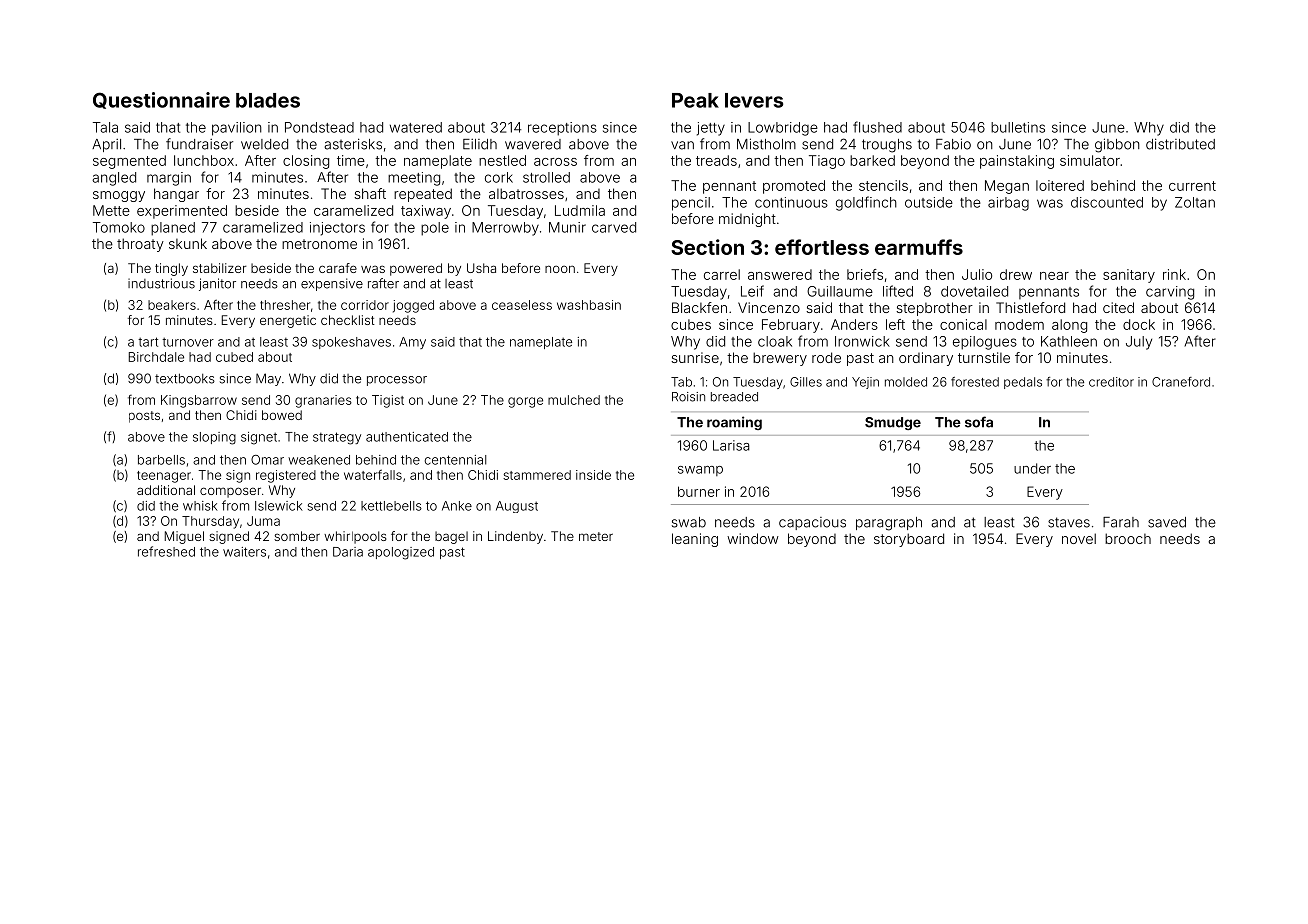  What do you see at coordinates (1018, 127) in the image?
I see `bulletins` at bounding box center [1018, 127].
